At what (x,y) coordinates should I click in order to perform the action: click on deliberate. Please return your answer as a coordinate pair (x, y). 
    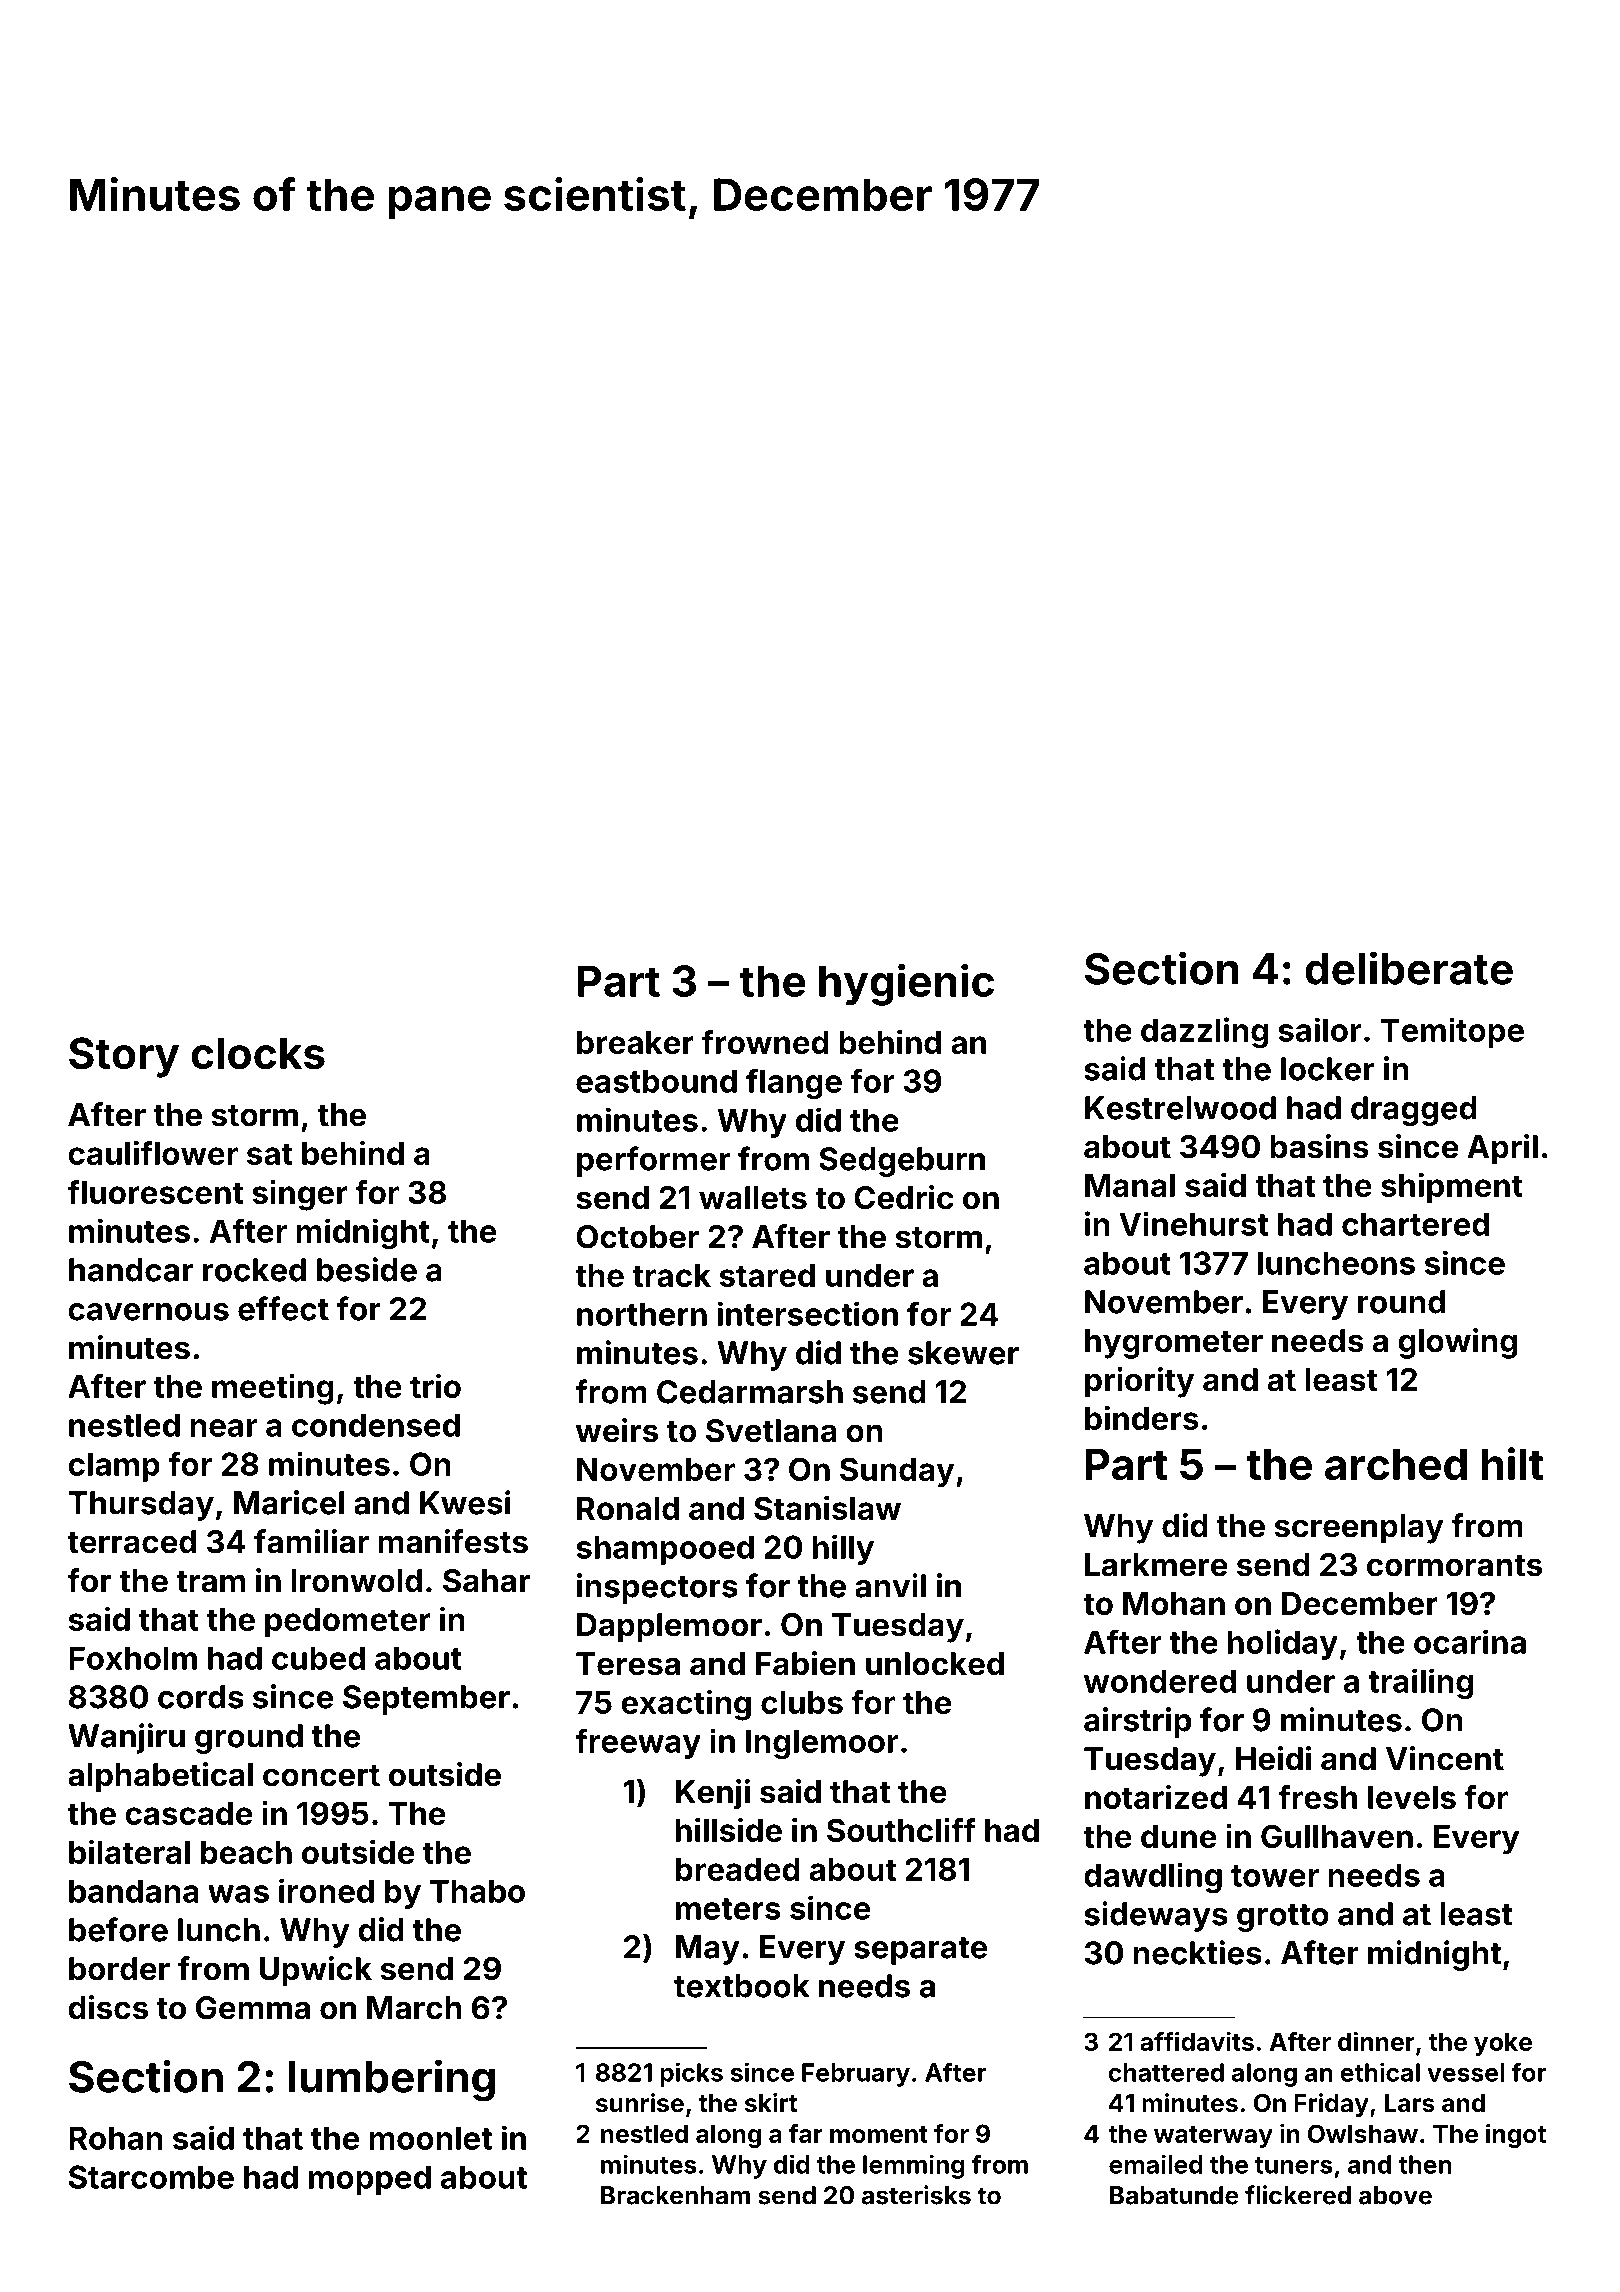
    Looking at the image, I should click on (1409, 968).
